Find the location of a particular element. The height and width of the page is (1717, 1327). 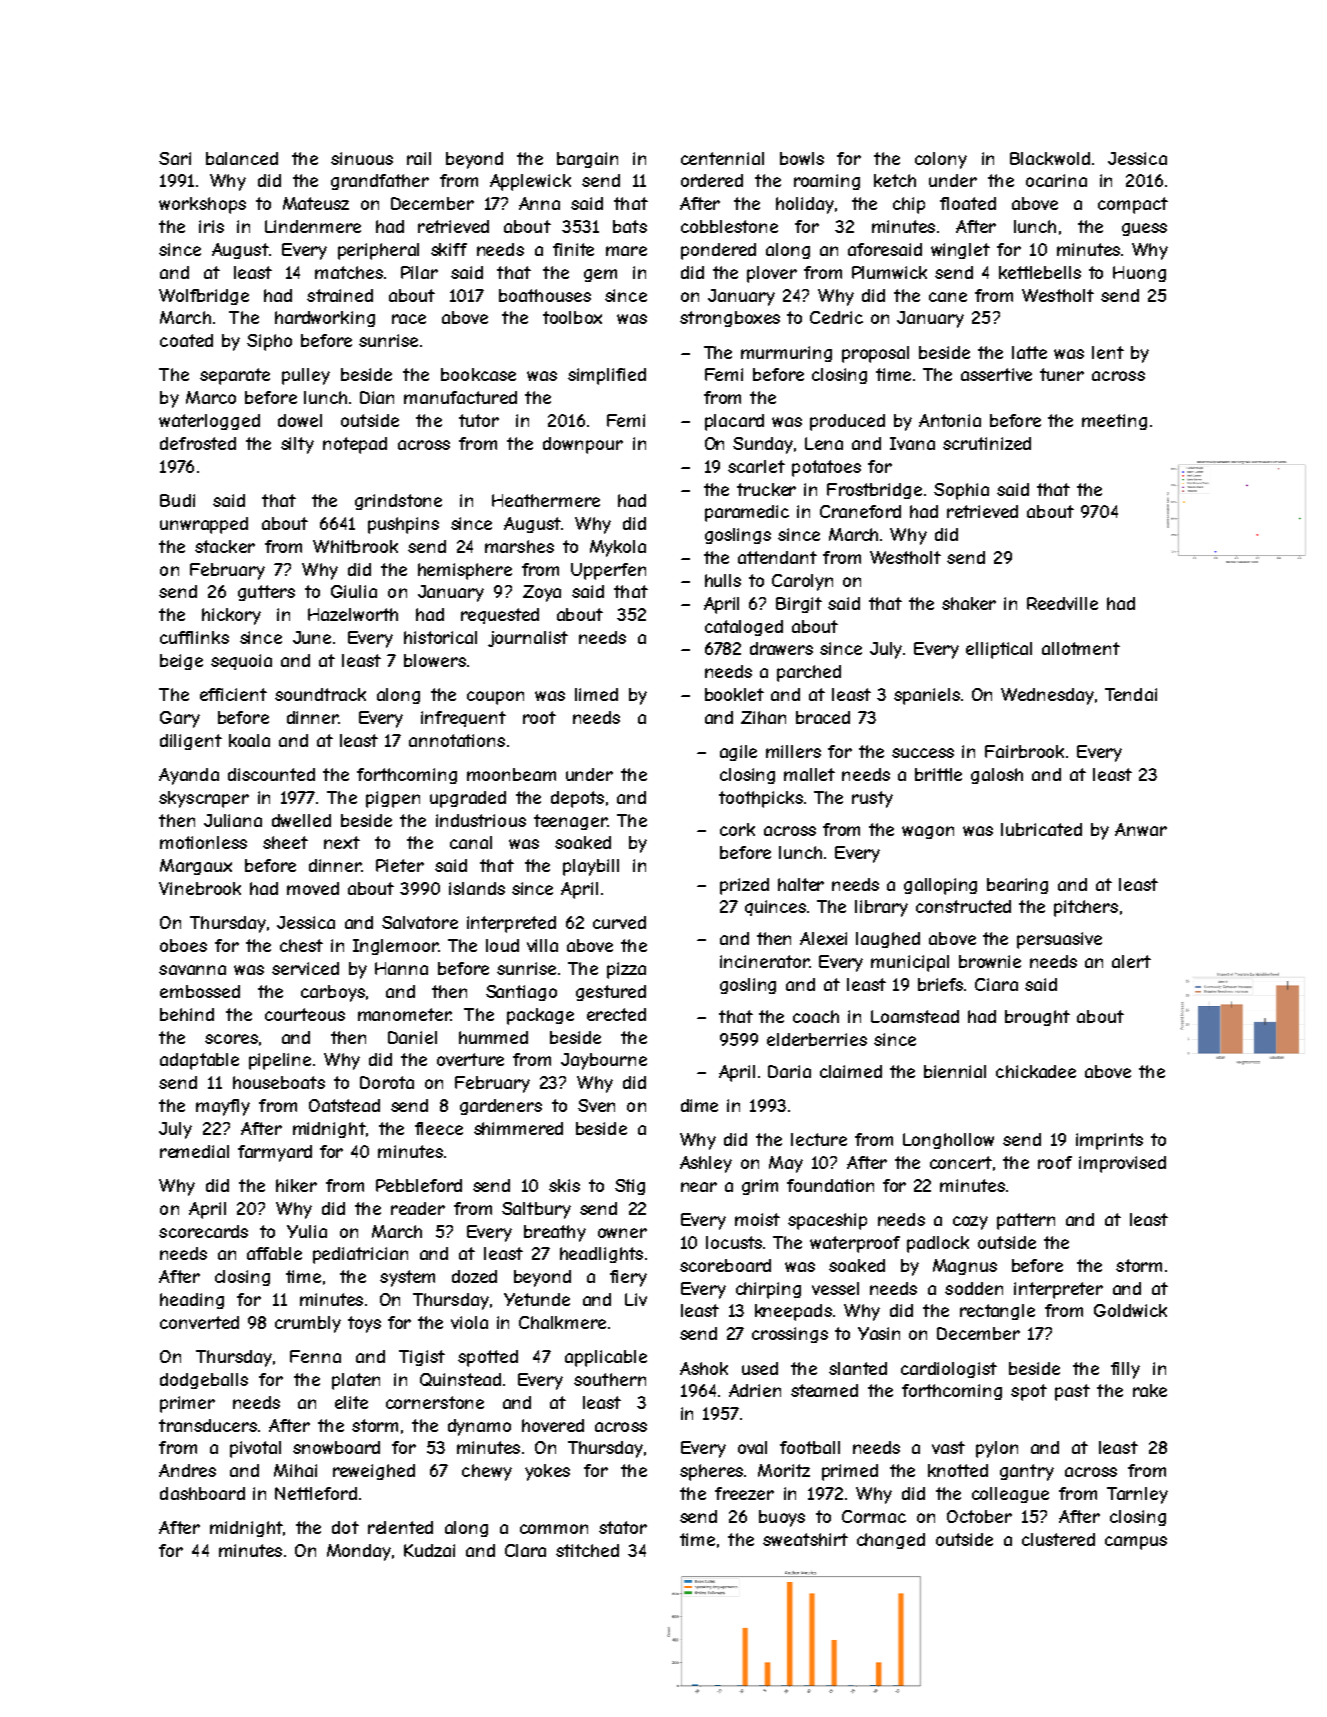

cobblestone is located at coordinates (729, 226).
